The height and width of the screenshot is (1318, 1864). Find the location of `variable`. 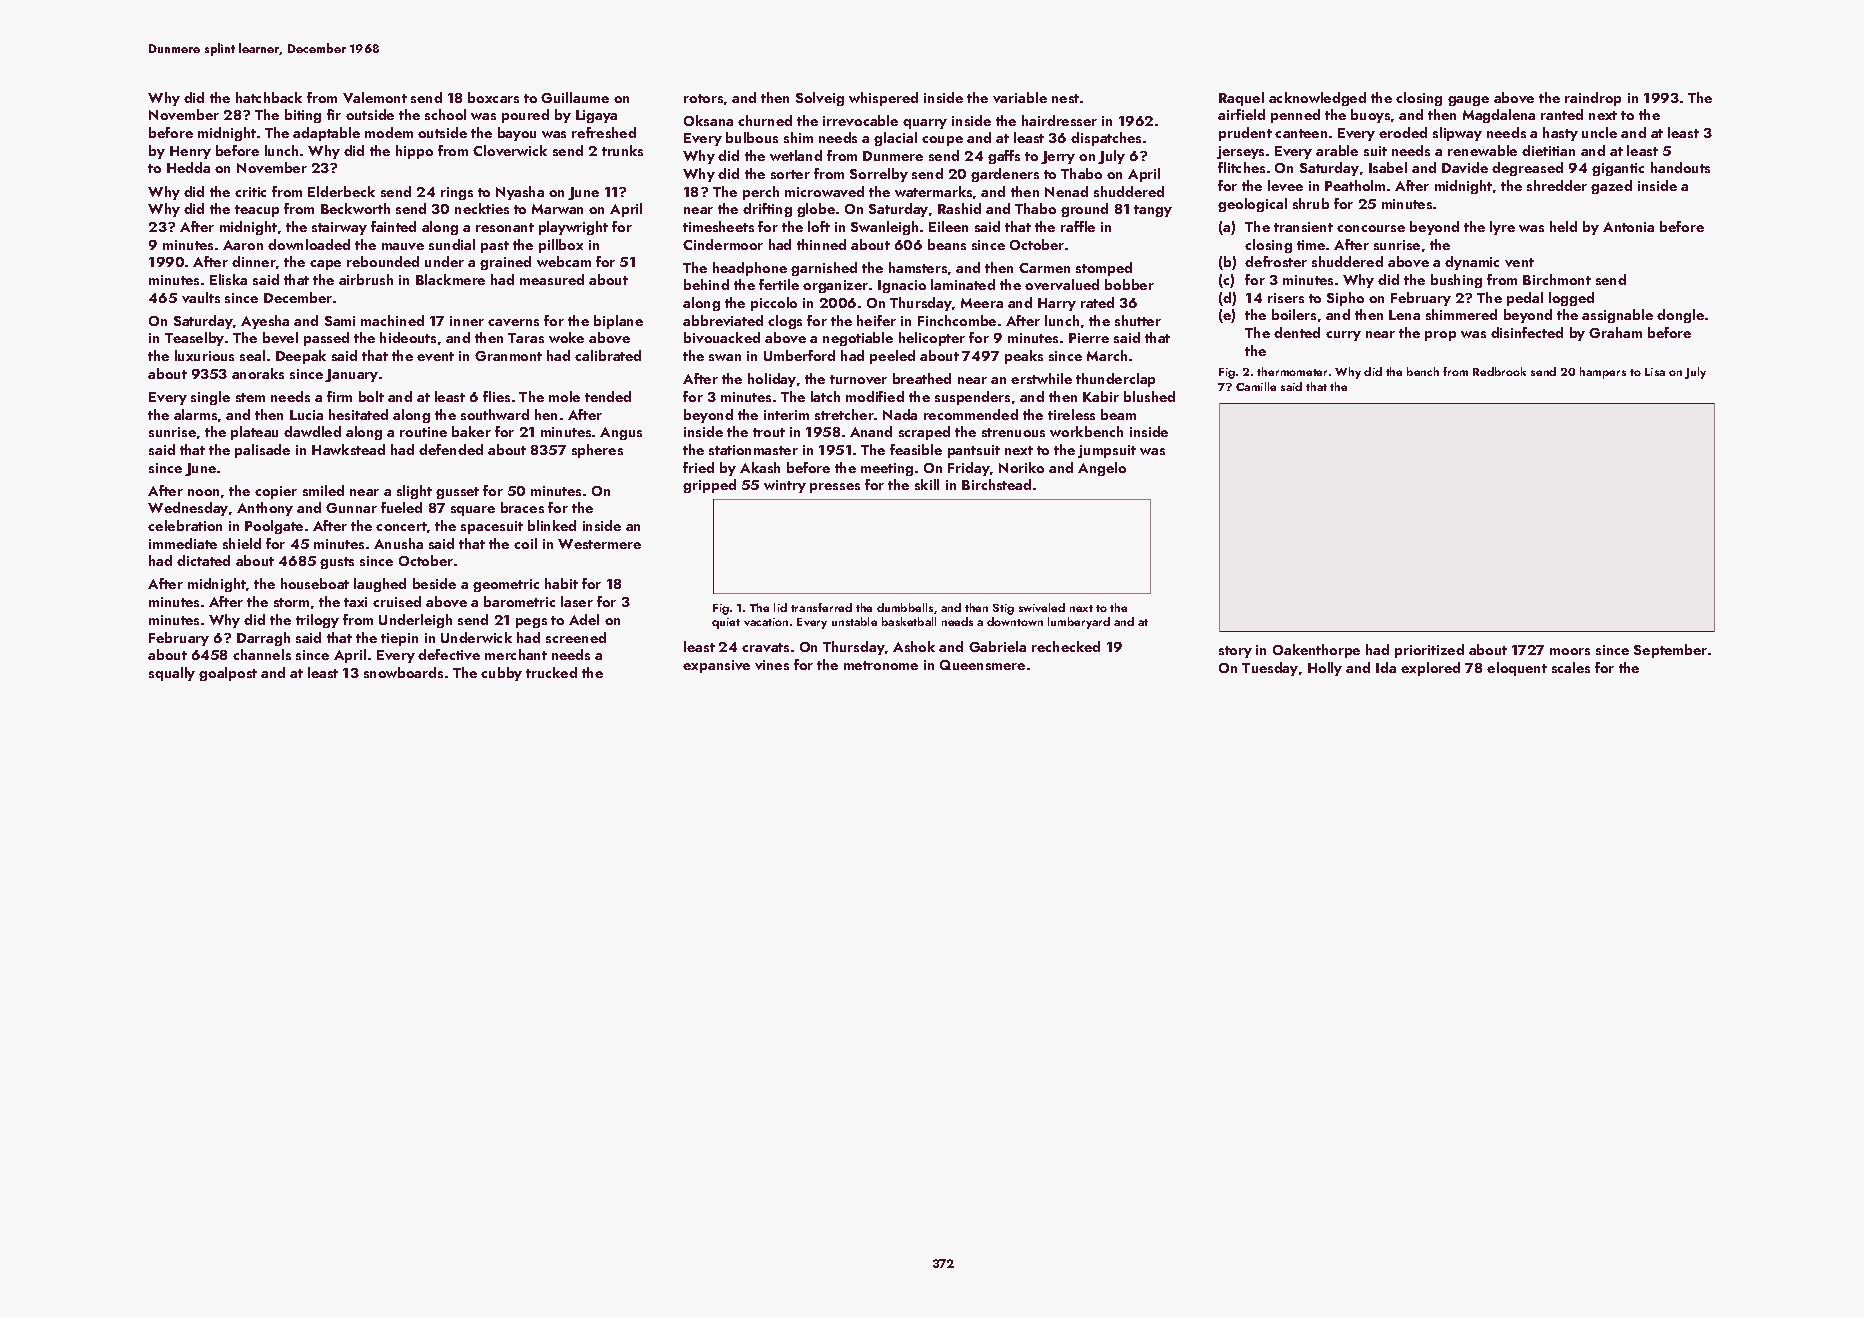

variable is located at coordinates (1020, 97).
